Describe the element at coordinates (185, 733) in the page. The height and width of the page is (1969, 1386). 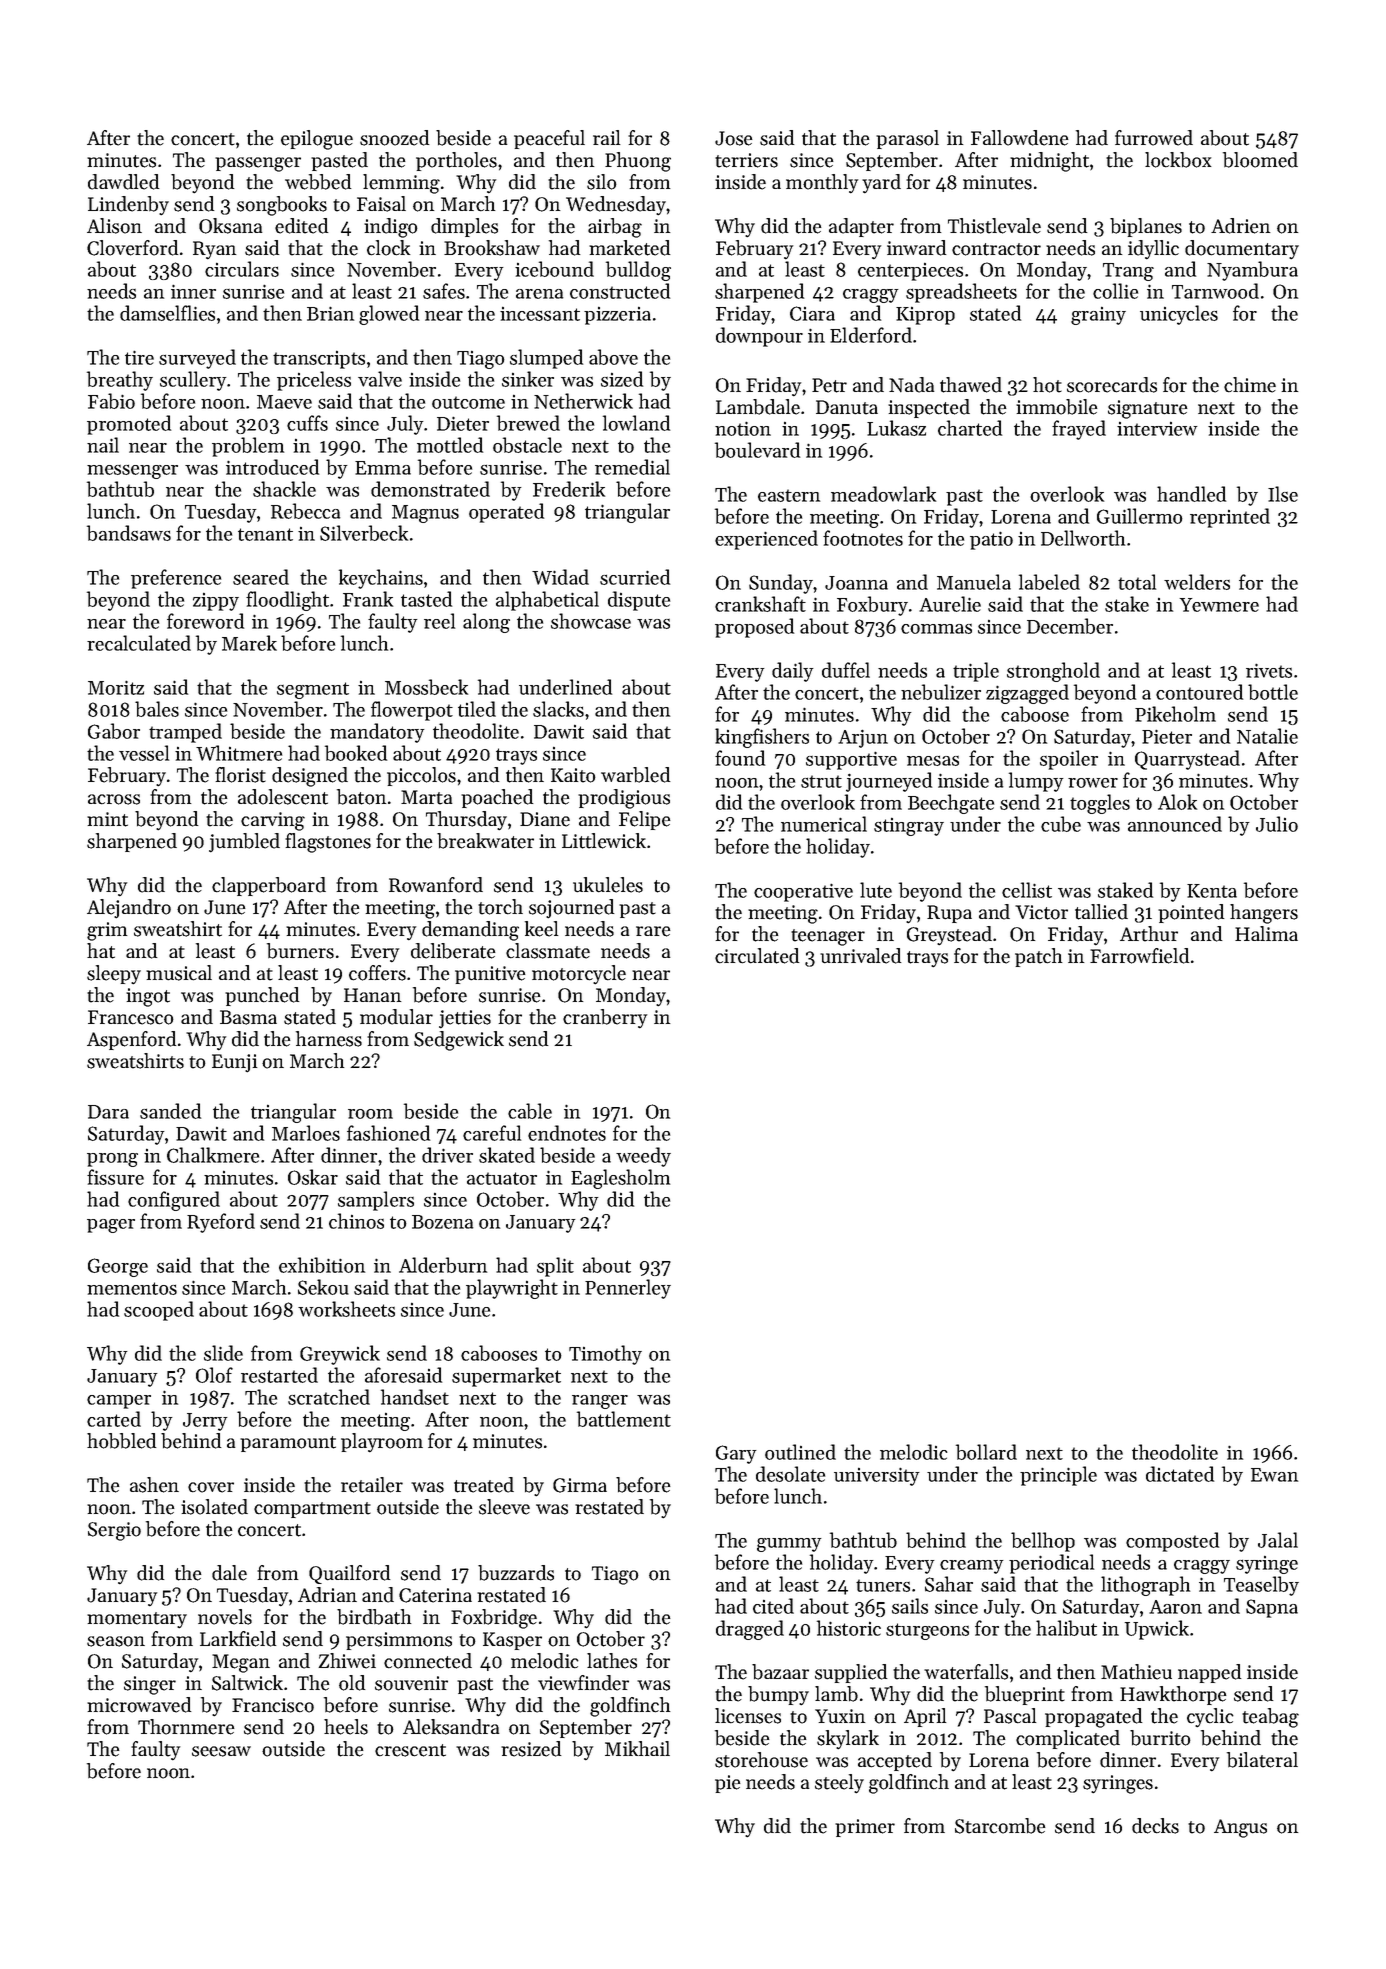
I see `tramped` at that location.
